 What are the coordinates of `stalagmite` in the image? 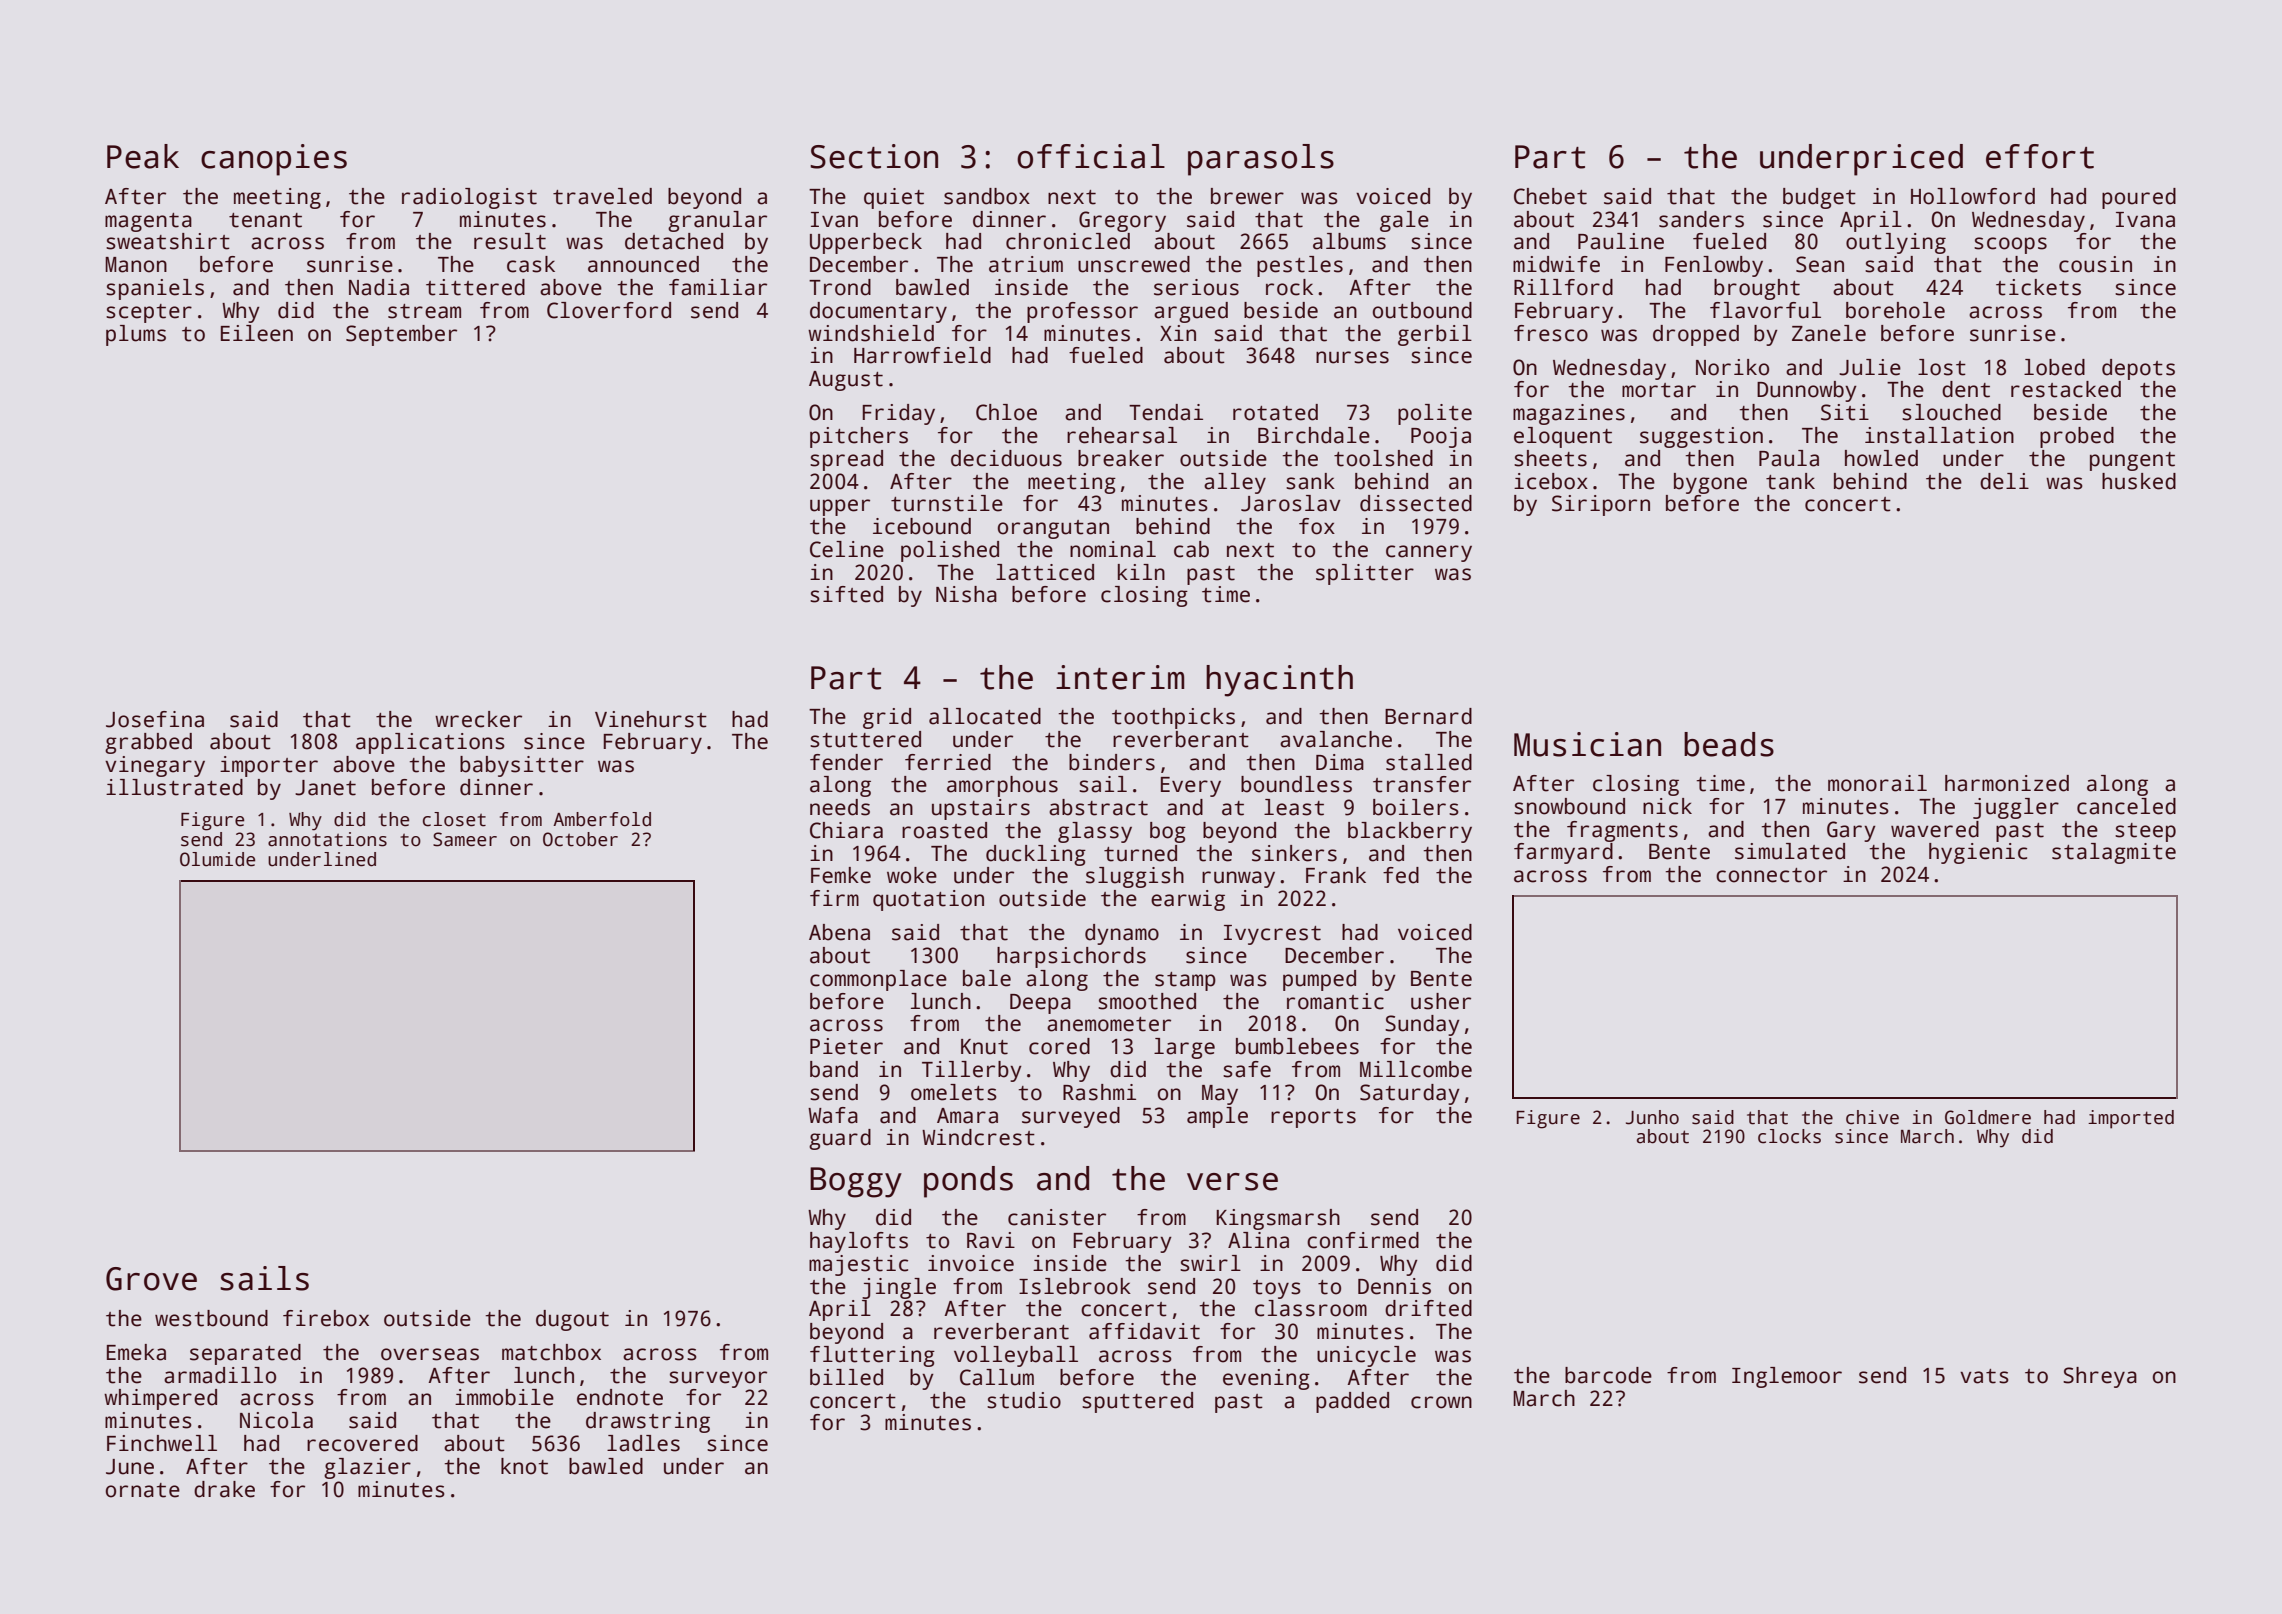 It's located at (2114, 853).
